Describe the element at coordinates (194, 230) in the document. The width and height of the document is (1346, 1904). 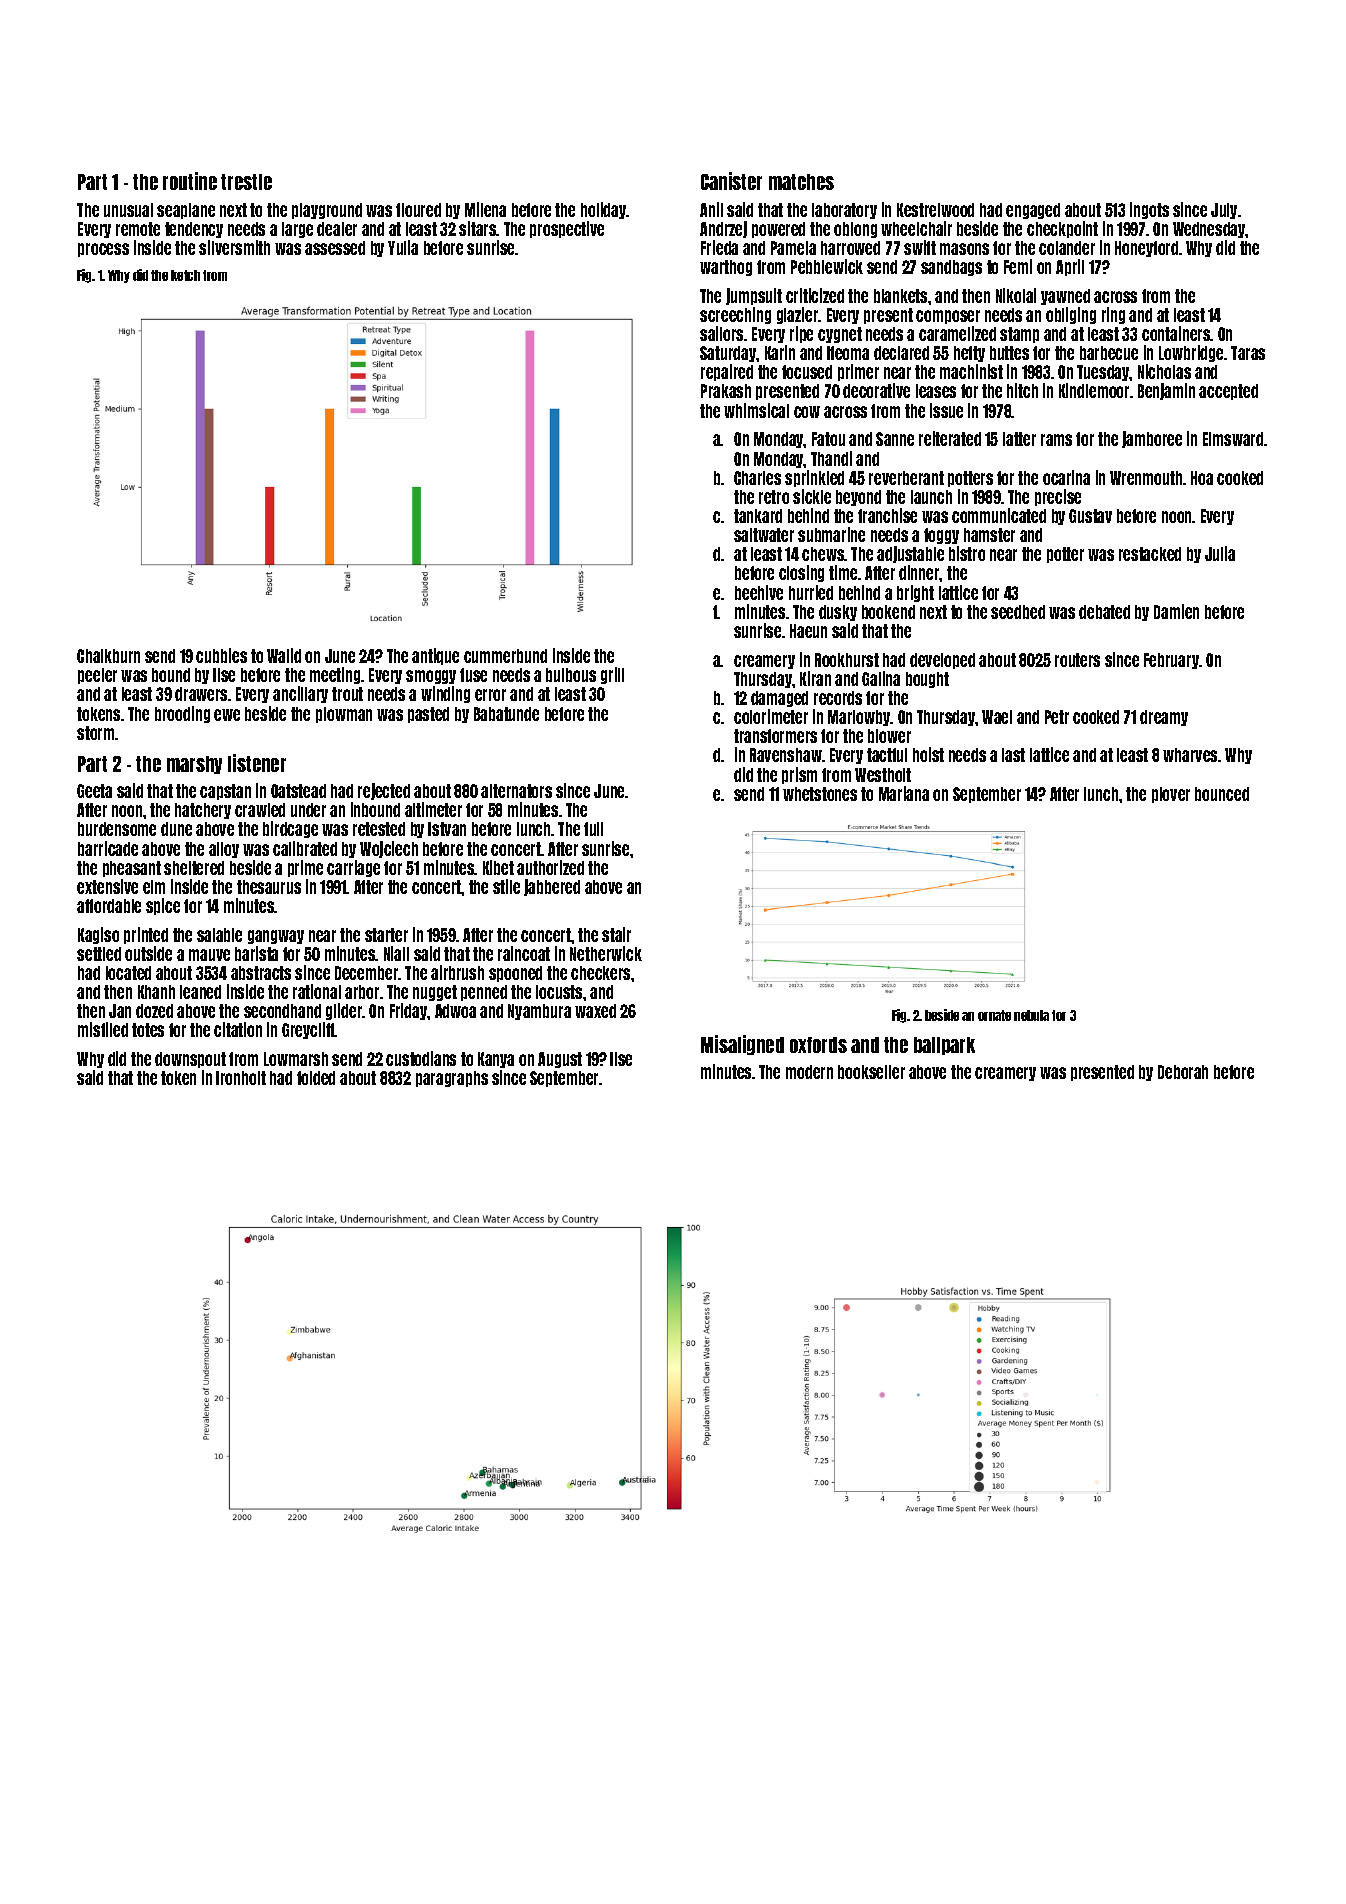
I see `tendency` at that location.
